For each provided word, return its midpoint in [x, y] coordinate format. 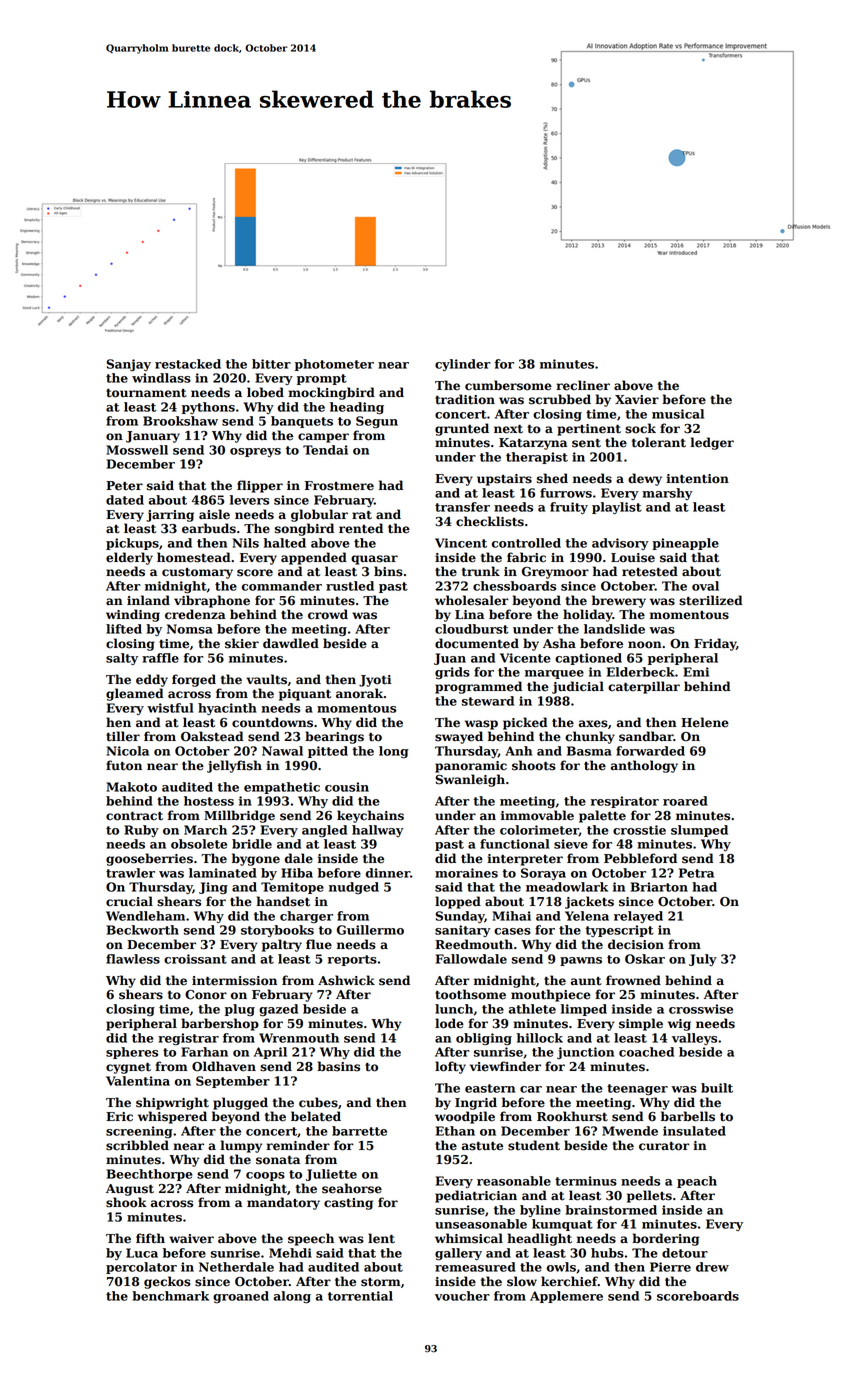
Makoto [131, 787]
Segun [377, 422]
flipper [260, 486]
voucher [462, 1296]
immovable [537, 815]
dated [125, 500]
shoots [534, 765]
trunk [481, 571]
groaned [241, 1297]
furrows [566, 493]
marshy [667, 494]
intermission [234, 981]
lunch [454, 1009]
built [717, 1088]
